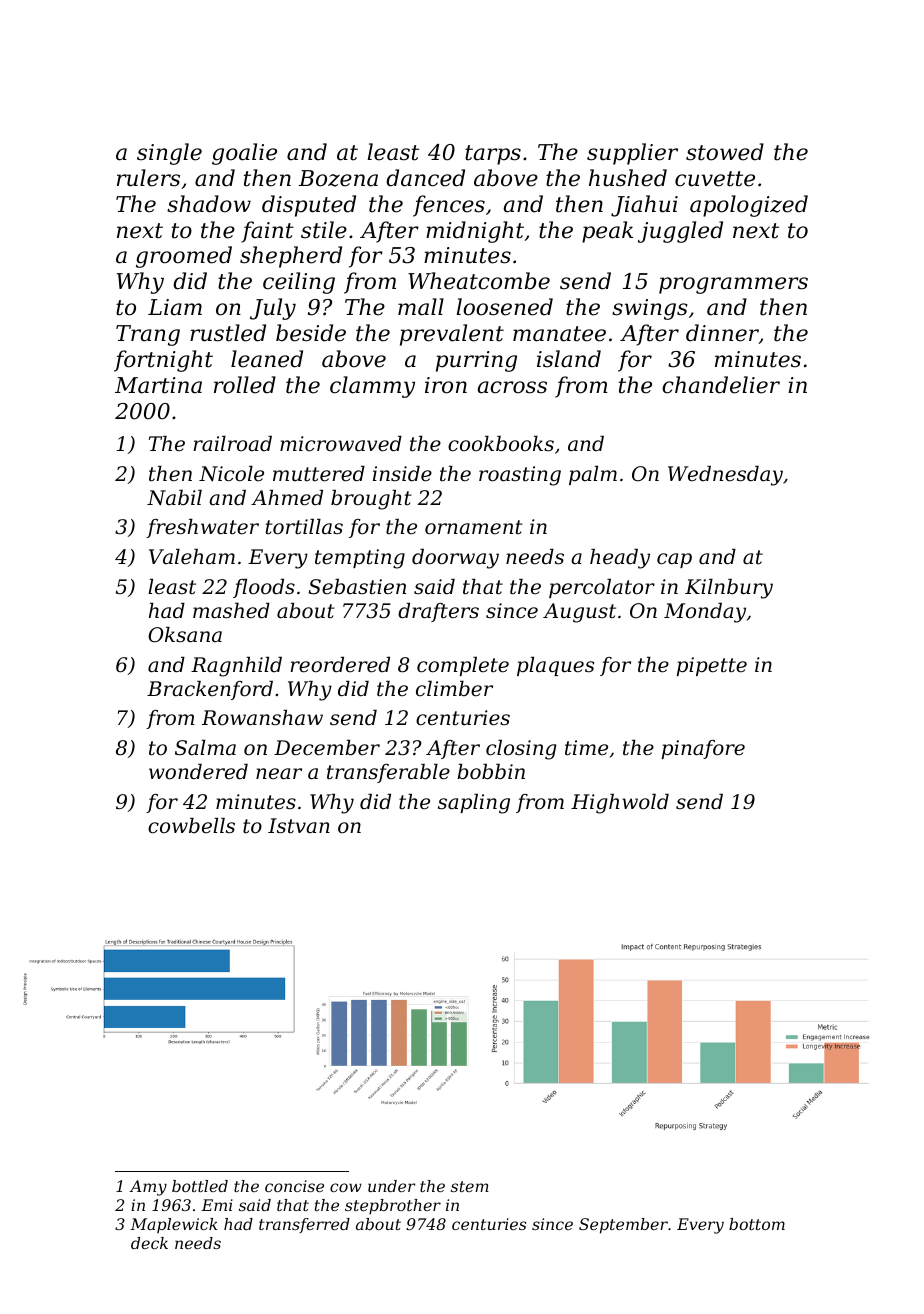 Image resolution: width=924 pixels, height=1314 pixels. What do you see at coordinates (721, 385) in the screenshot?
I see `chandelier` at bounding box center [721, 385].
